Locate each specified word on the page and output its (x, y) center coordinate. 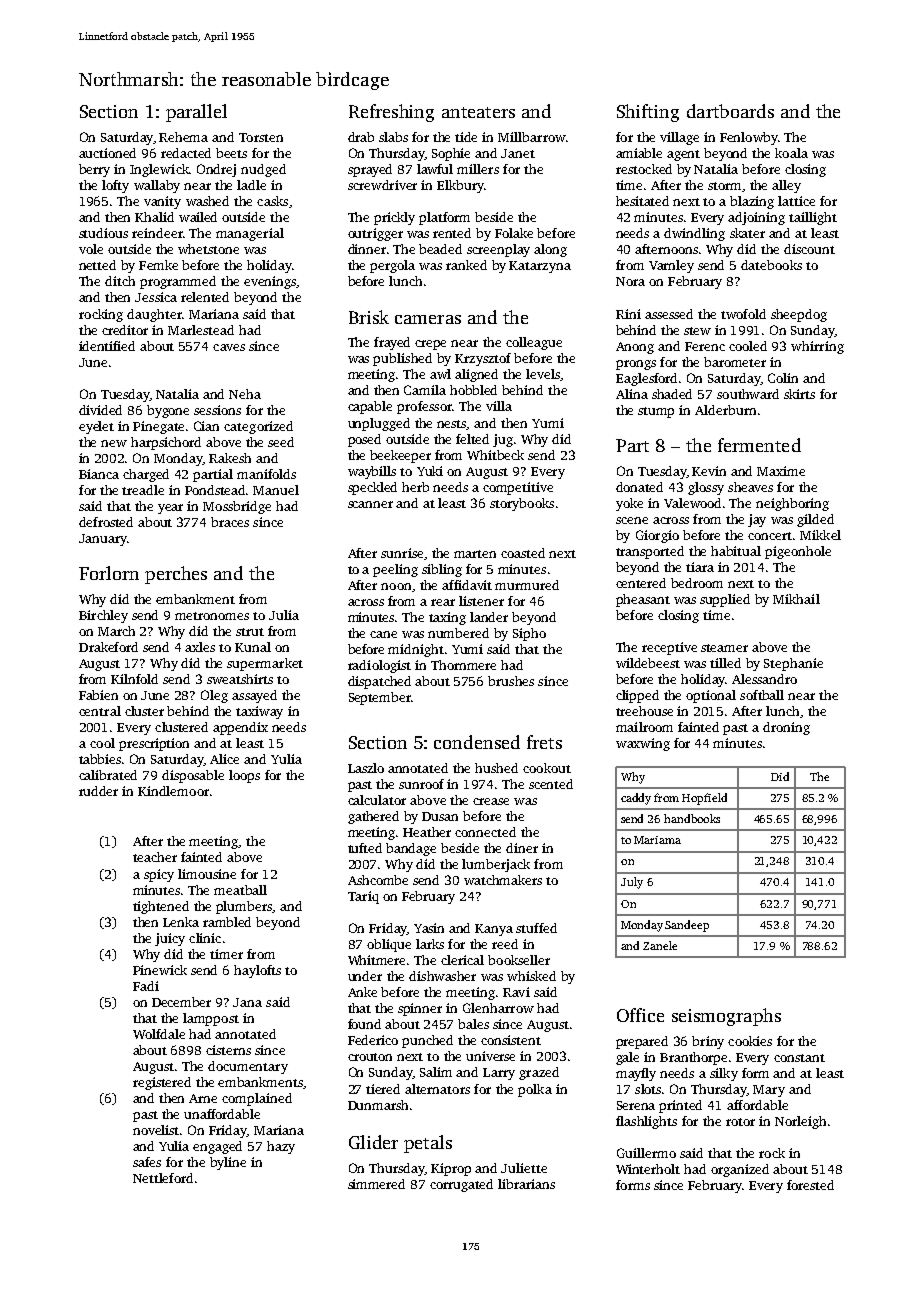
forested (810, 1185)
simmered (376, 1184)
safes (147, 1162)
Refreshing (391, 113)
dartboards (730, 111)
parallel (196, 113)
